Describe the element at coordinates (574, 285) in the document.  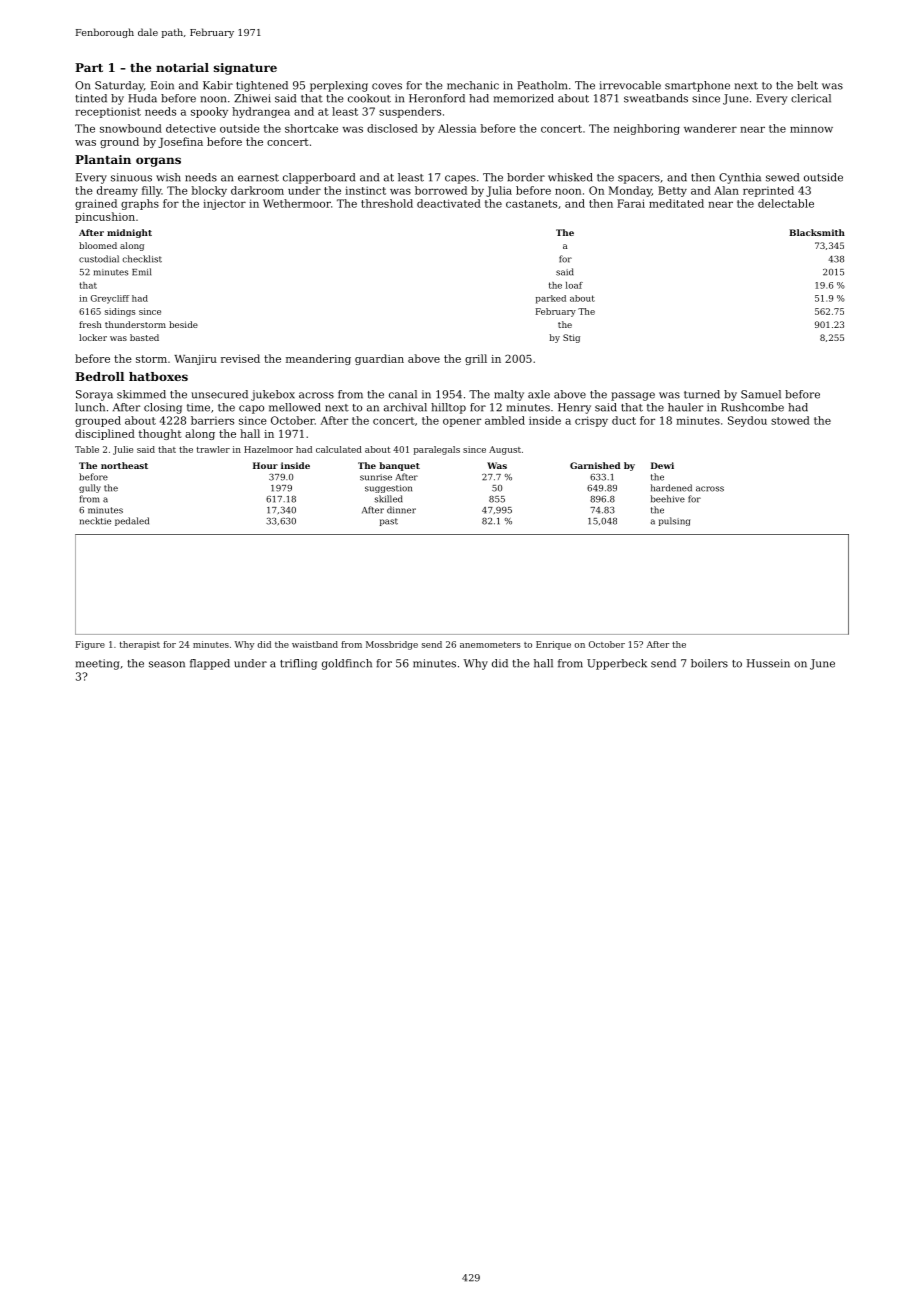
I see `loaf` at that location.
